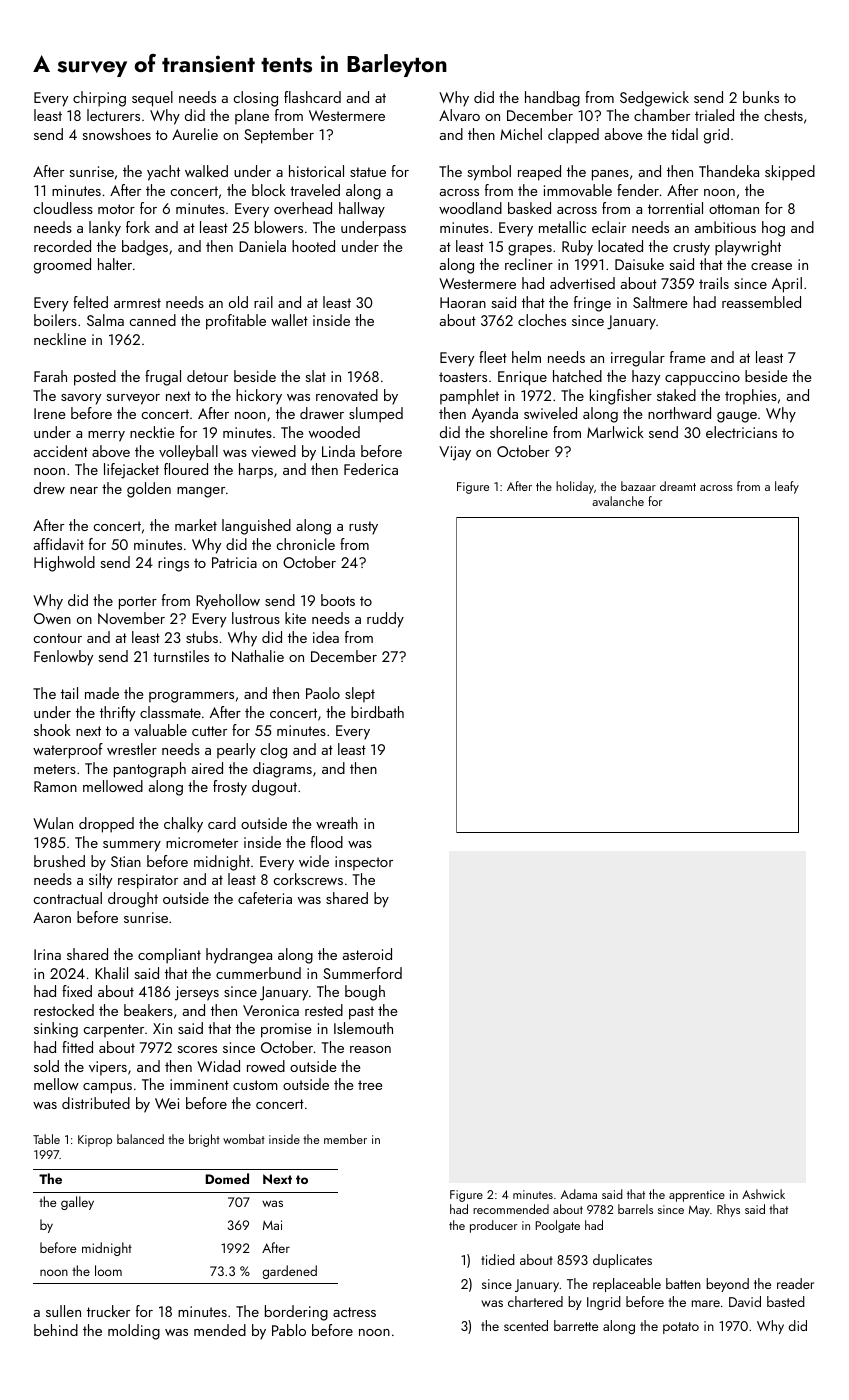 The image size is (849, 1400). What do you see at coordinates (63, 1311) in the page?
I see `sullen` at bounding box center [63, 1311].
